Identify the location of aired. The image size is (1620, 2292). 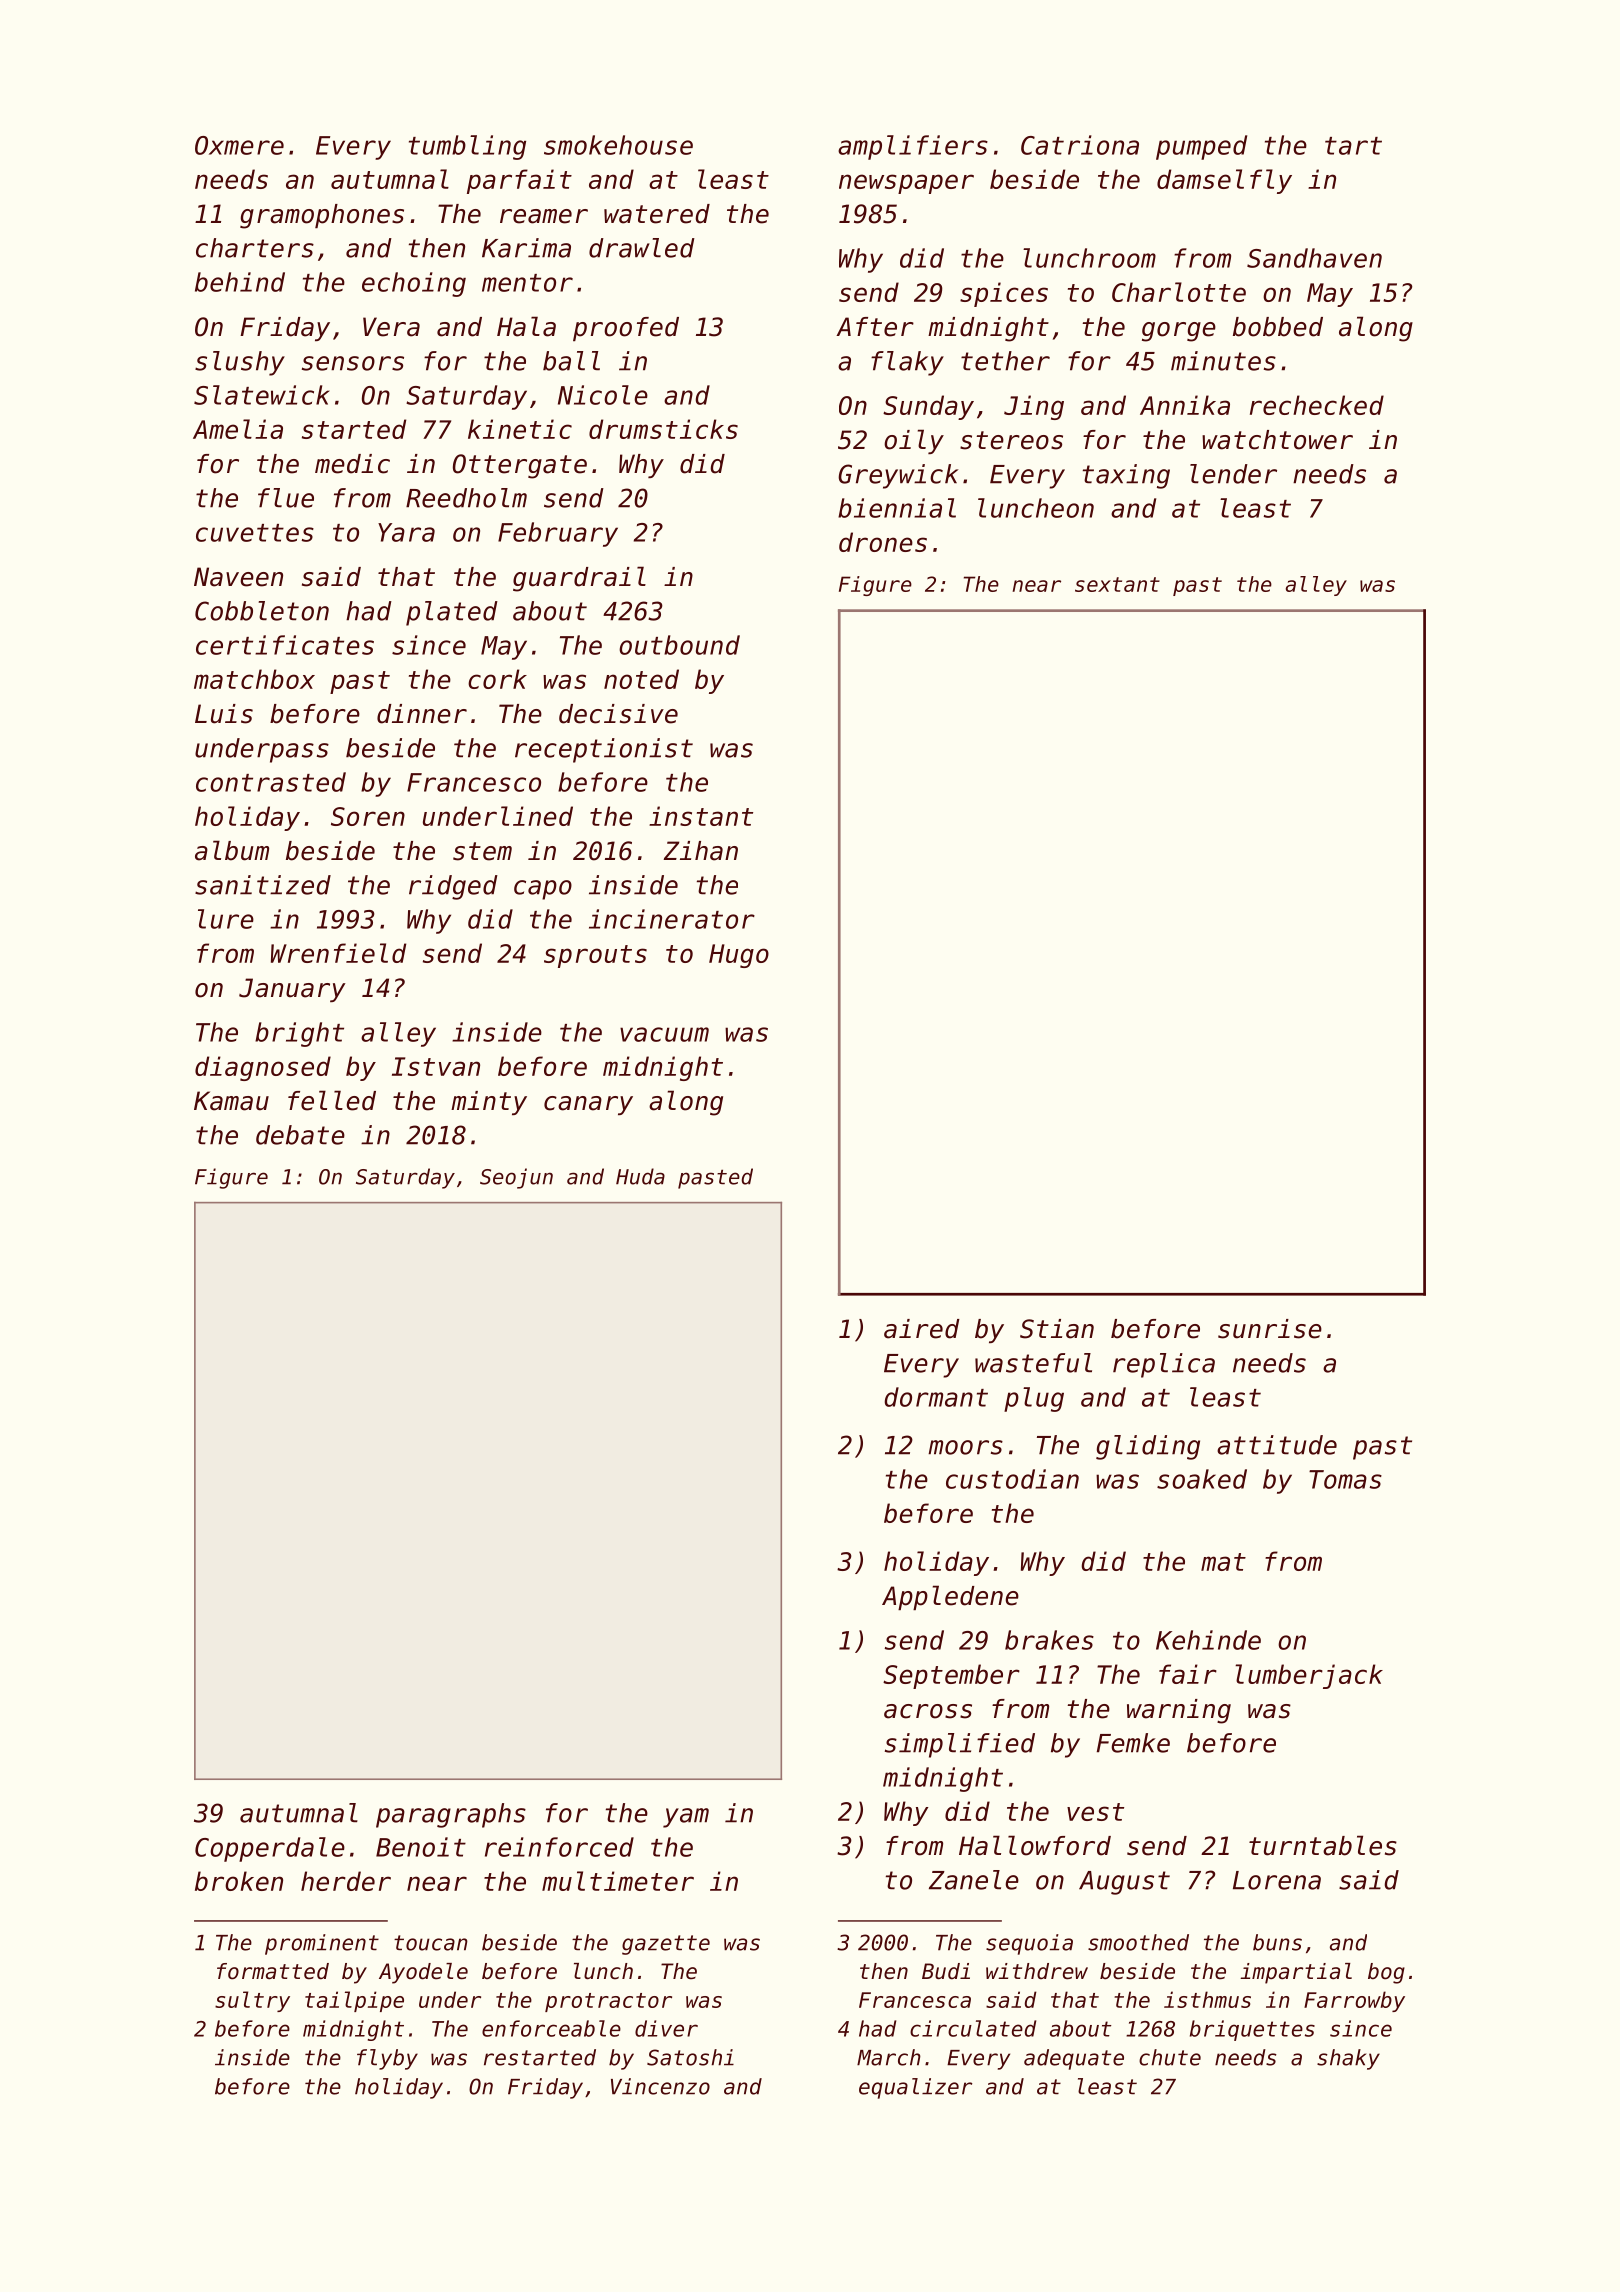
(922, 1329).
